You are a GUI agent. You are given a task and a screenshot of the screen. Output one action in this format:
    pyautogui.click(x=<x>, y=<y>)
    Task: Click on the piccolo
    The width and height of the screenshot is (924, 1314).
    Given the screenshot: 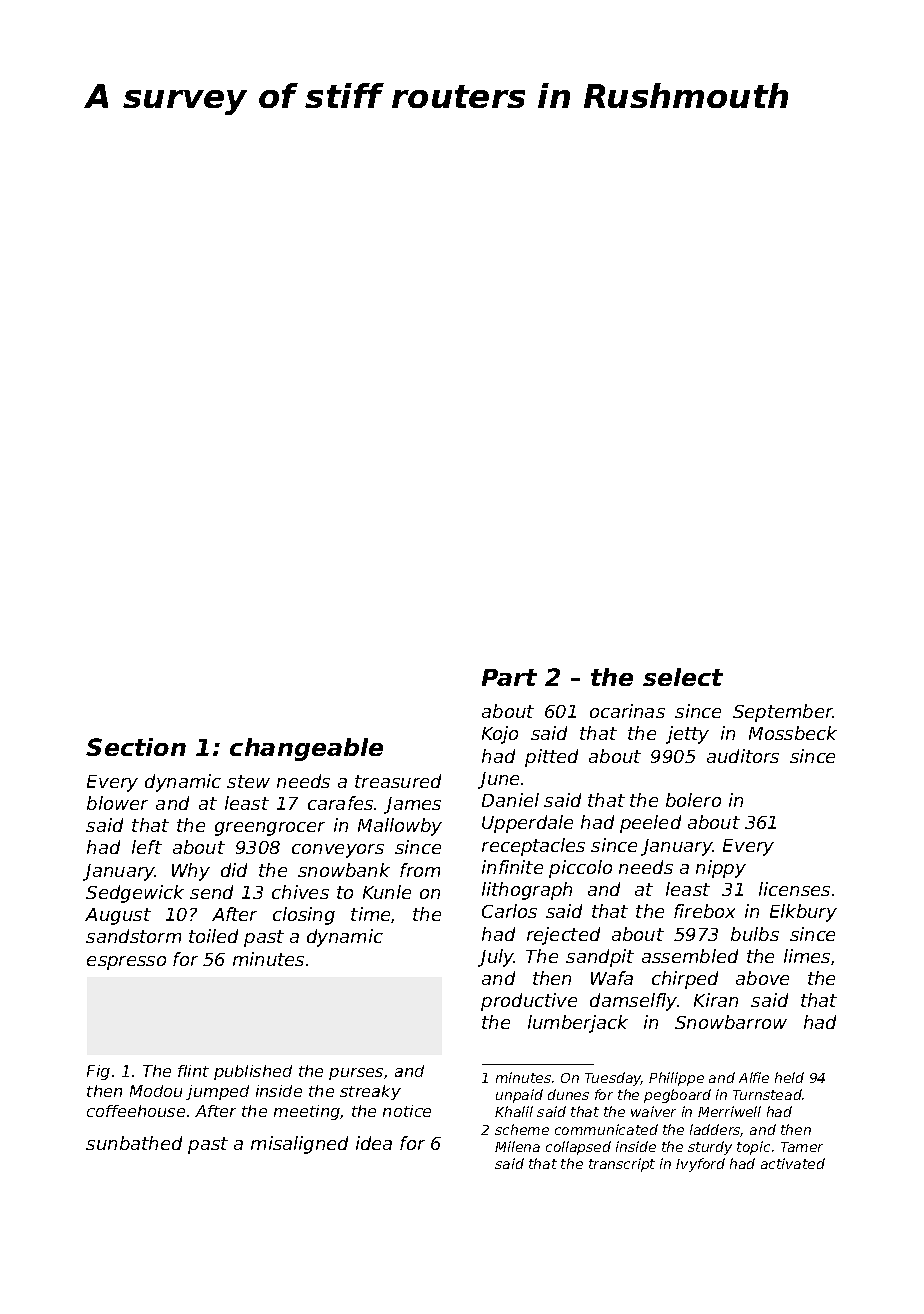 What is the action you would take?
    pyautogui.click(x=580, y=869)
